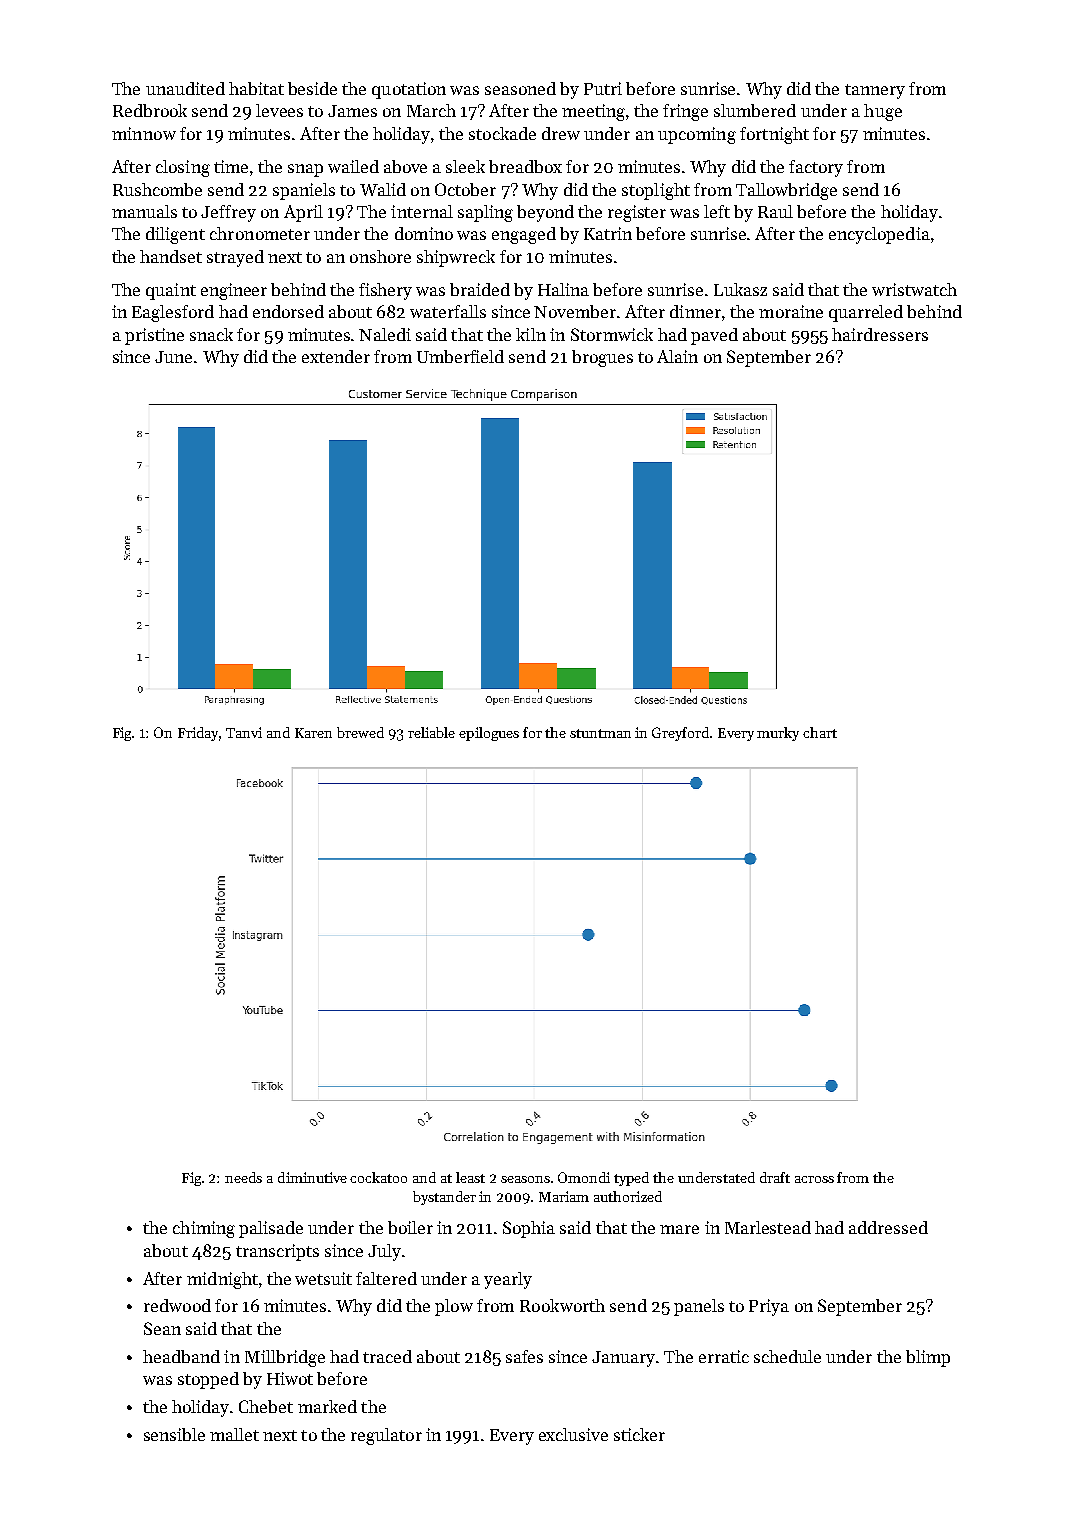 The image size is (1075, 1520). What do you see at coordinates (181, 1356) in the page?
I see `headband` at bounding box center [181, 1356].
